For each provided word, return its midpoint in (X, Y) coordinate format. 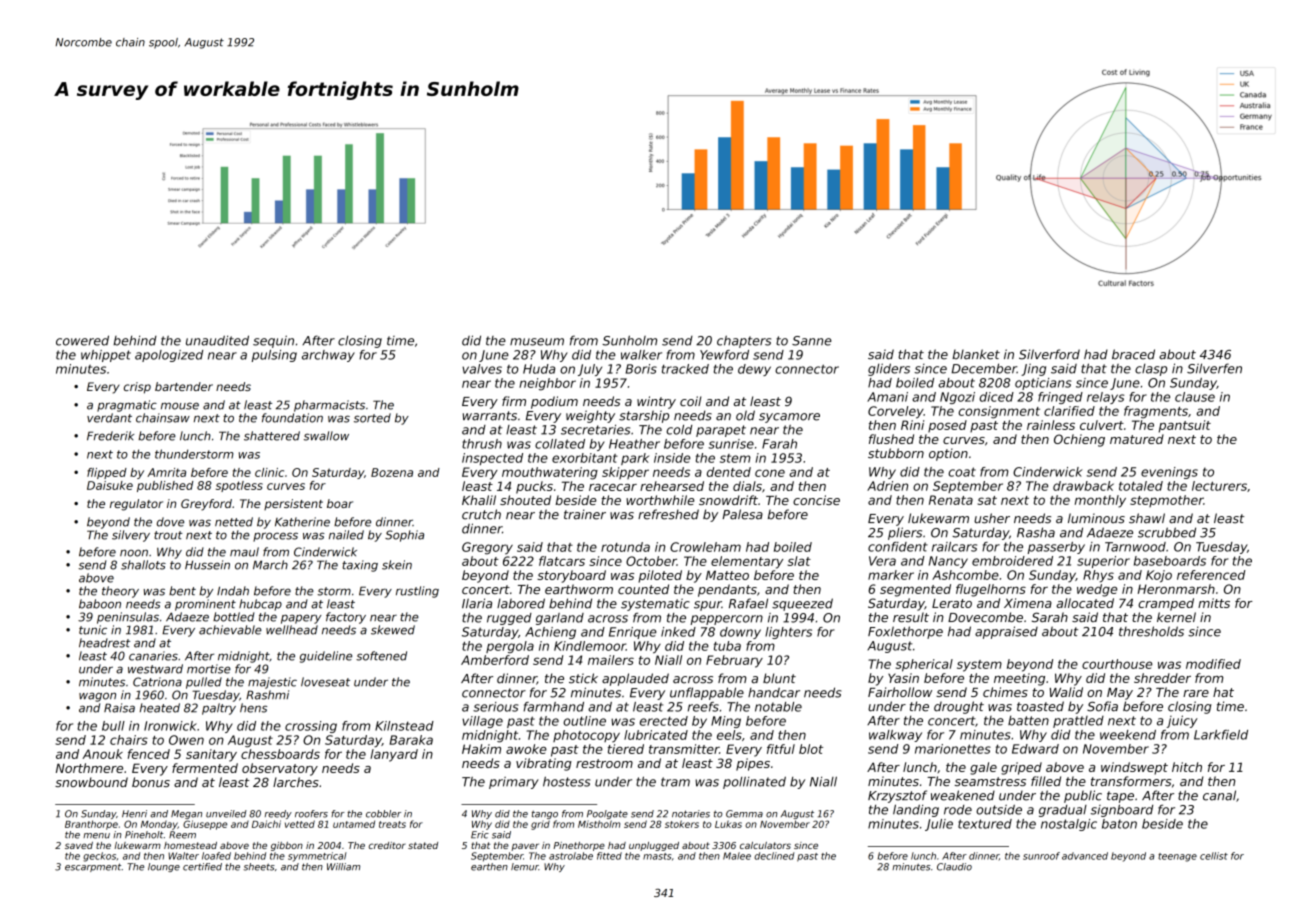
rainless (1051, 425)
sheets (259, 867)
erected (664, 721)
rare (1196, 693)
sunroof (1041, 856)
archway (328, 356)
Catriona (157, 682)
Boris (641, 369)
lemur (525, 867)
